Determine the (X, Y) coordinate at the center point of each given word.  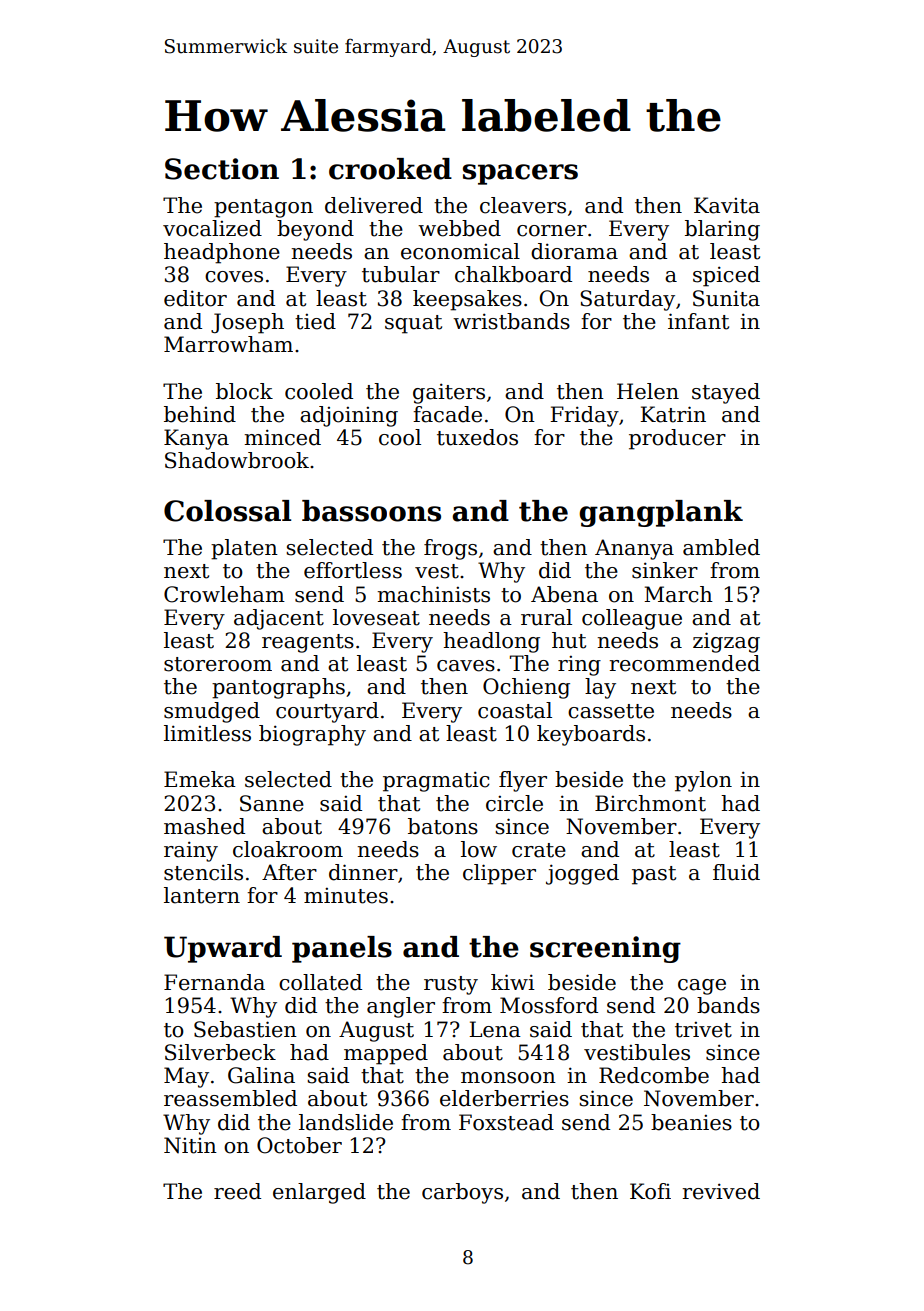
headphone (222, 253)
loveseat (376, 617)
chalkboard (513, 274)
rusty (451, 985)
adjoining (349, 416)
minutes (346, 895)
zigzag (726, 642)
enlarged (319, 1193)
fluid (736, 872)
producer (677, 439)
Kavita (727, 205)
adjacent (279, 619)
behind (200, 414)
